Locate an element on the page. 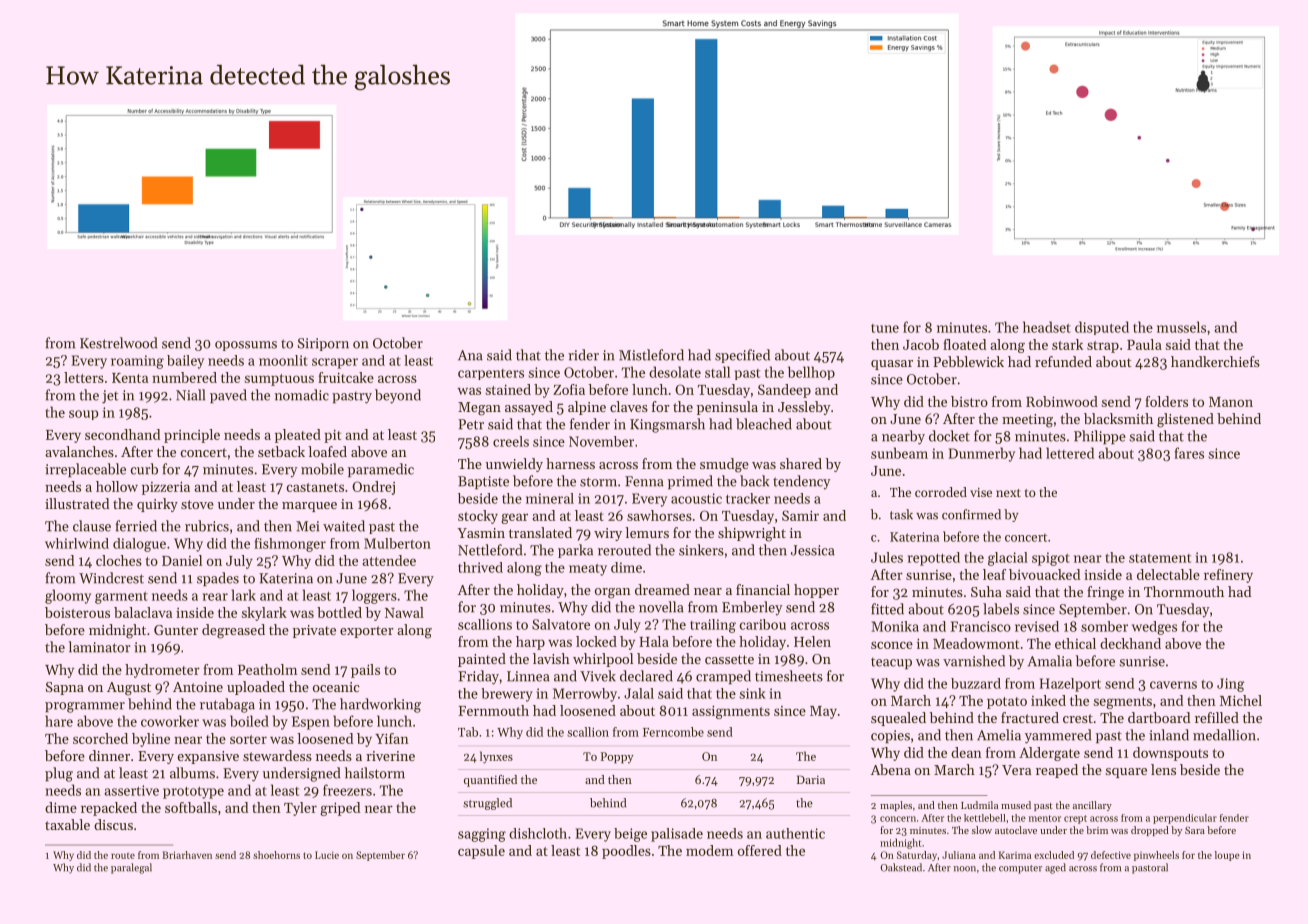 The width and height of the page is (1308, 924). lettered is located at coordinates (1070, 453).
